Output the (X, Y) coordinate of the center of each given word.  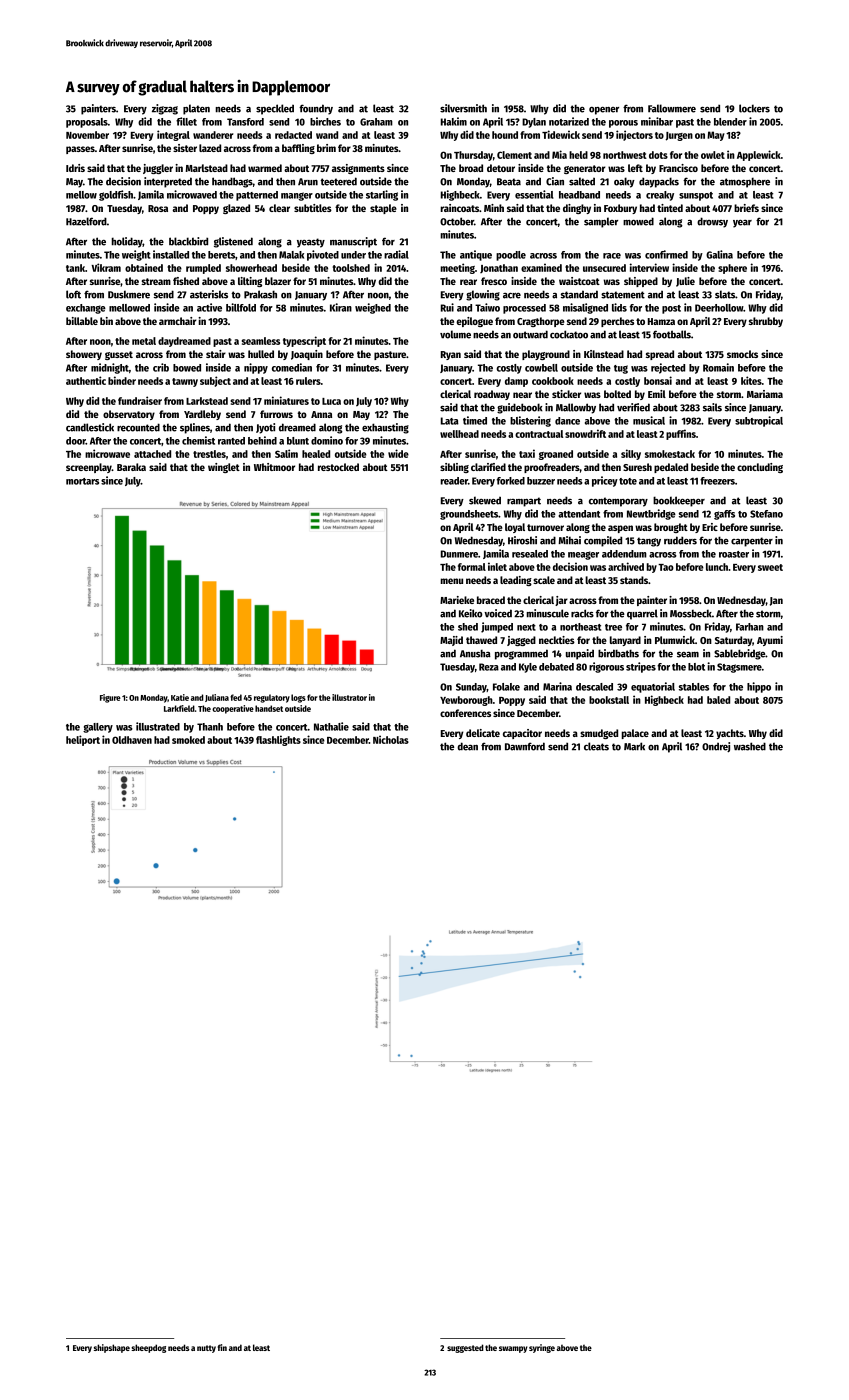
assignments (358, 169)
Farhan (750, 627)
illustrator (349, 697)
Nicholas (391, 739)
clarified (488, 467)
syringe (542, 1348)
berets (221, 255)
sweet (770, 567)
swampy (513, 1349)
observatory (129, 415)
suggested (465, 1348)
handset (269, 708)
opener (604, 111)
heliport (83, 740)
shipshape (112, 1348)
